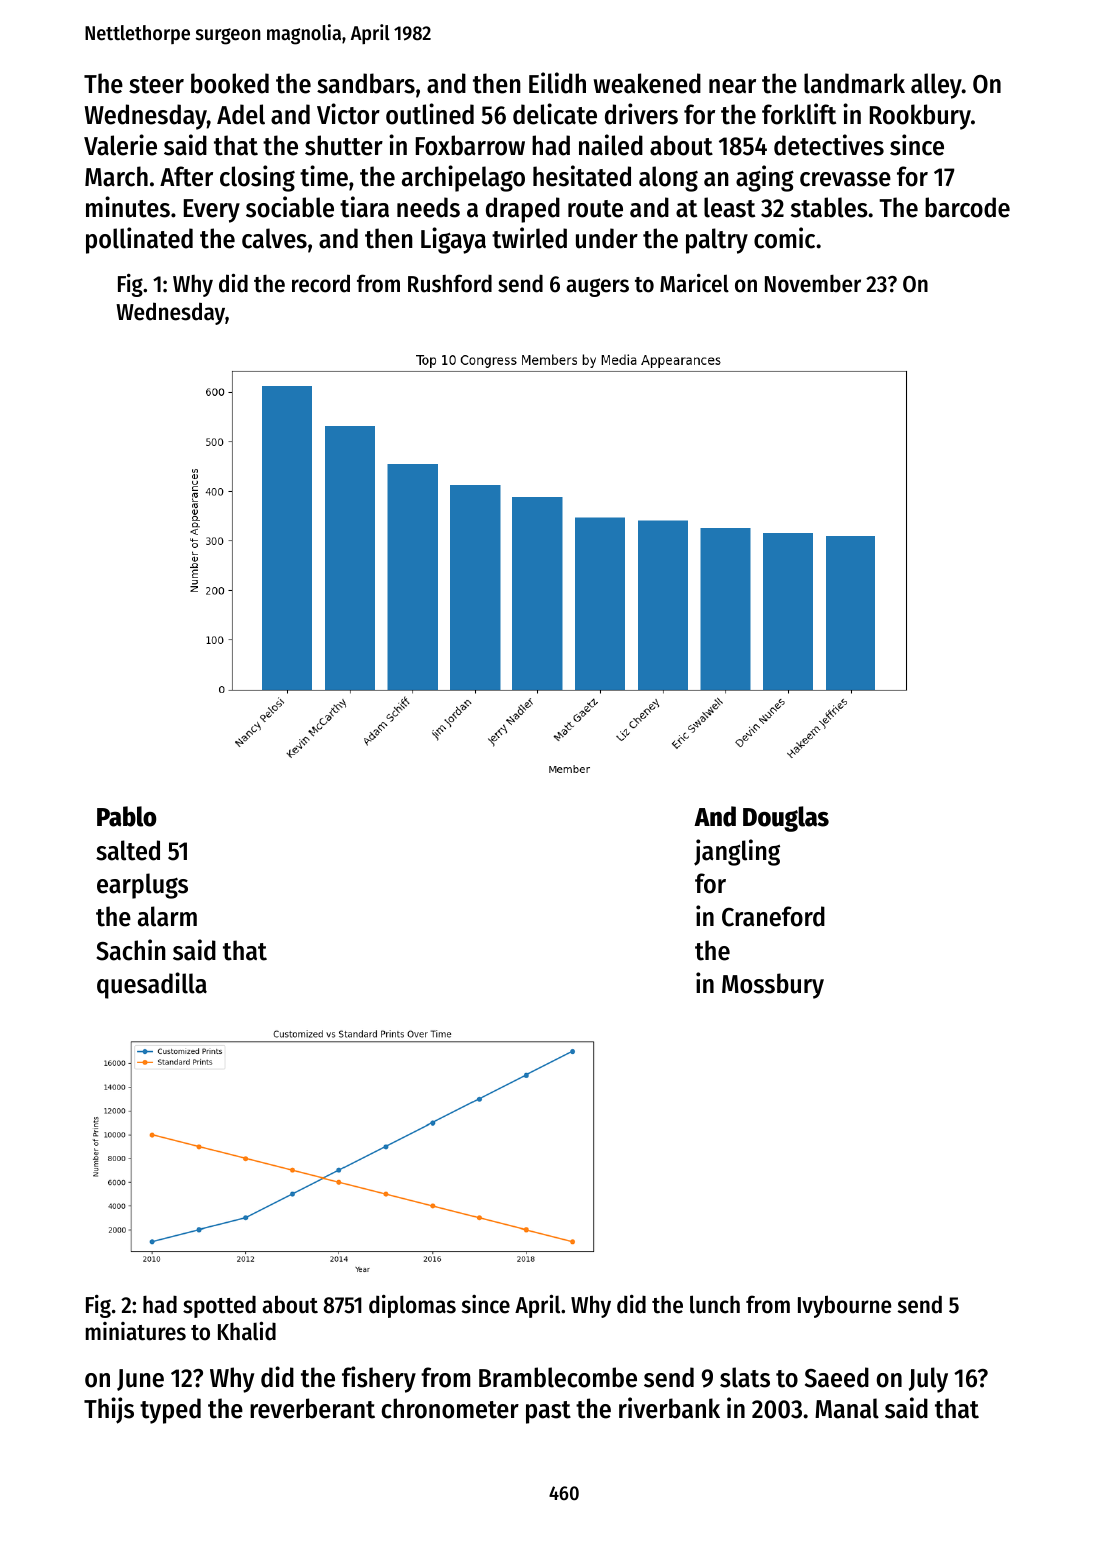  Describe the element at coordinates (669, 1408) in the screenshot. I see `riverbank` at that location.
